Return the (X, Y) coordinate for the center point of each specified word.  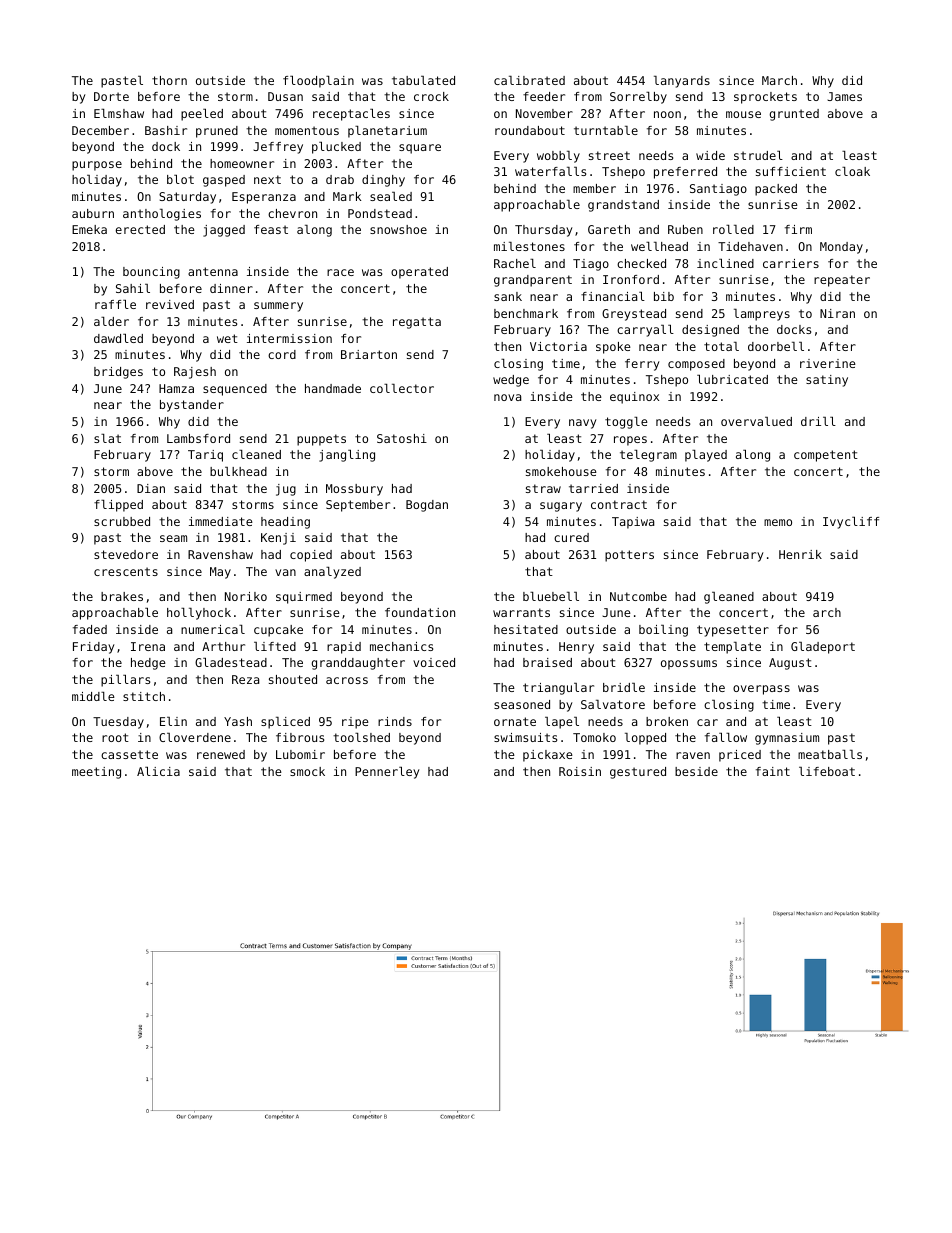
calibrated (529, 80)
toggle (626, 423)
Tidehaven (750, 246)
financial (613, 296)
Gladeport (823, 648)
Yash (238, 721)
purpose (97, 166)
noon (667, 114)
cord (282, 354)
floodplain (318, 82)
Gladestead (231, 662)
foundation (420, 612)
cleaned (256, 454)
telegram (648, 456)
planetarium (387, 132)
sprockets (765, 98)
